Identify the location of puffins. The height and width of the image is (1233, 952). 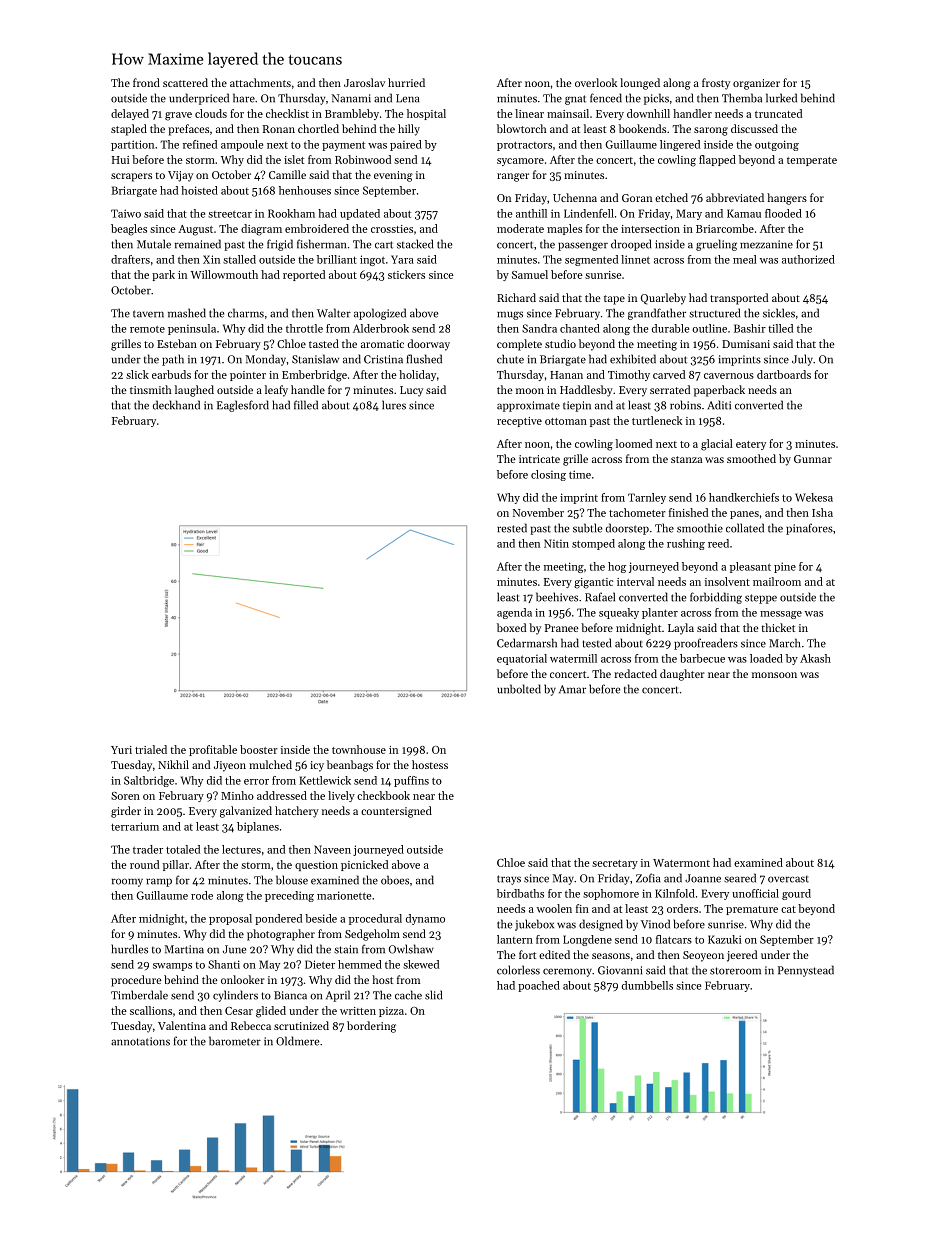
(411, 781).
